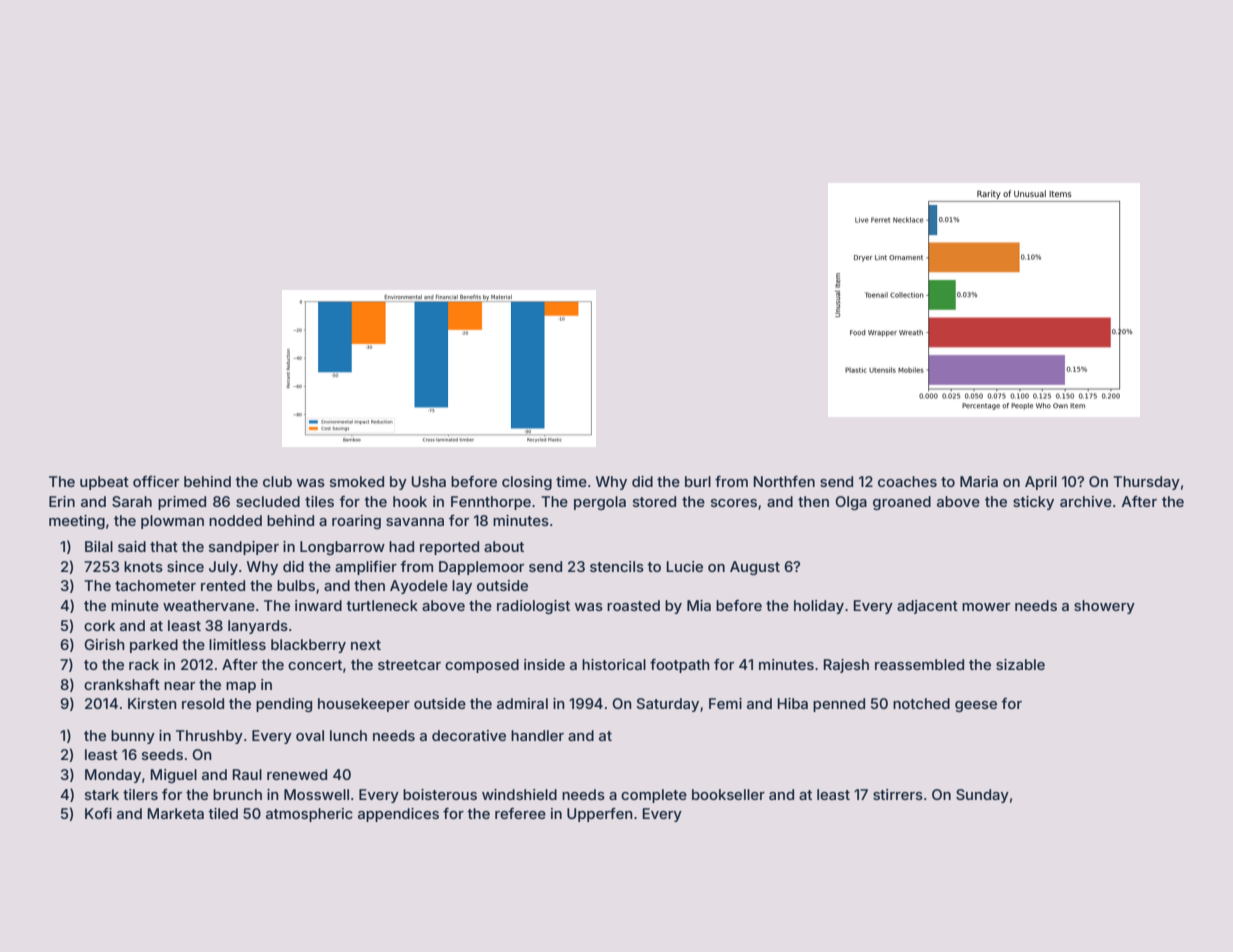 The image size is (1233, 952). Describe the element at coordinates (921, 703) in the image. I see `notched` at that location.
